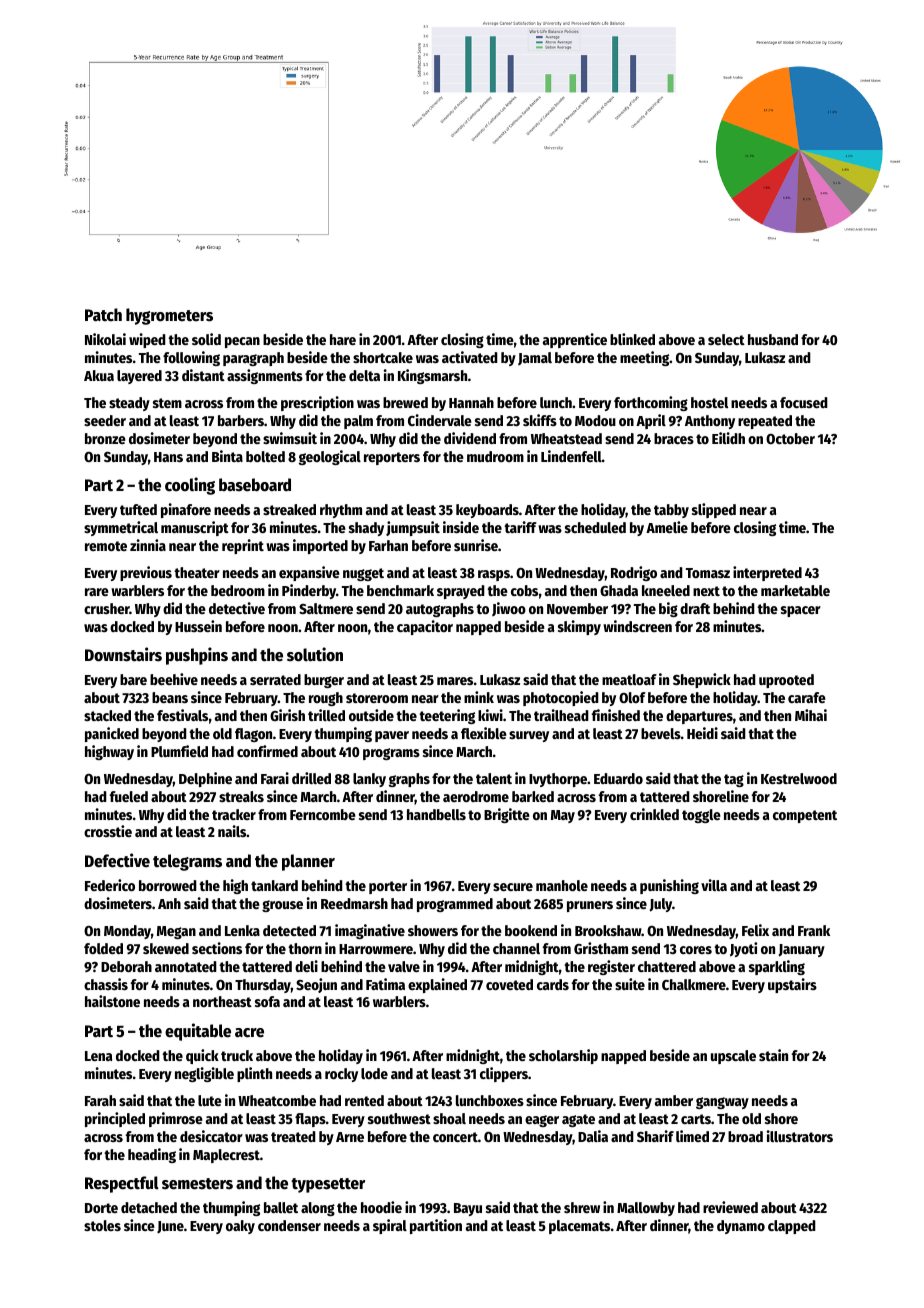  Describe the element at coordinates (308, 862) in the screenshot. I see `planner` at that location.
